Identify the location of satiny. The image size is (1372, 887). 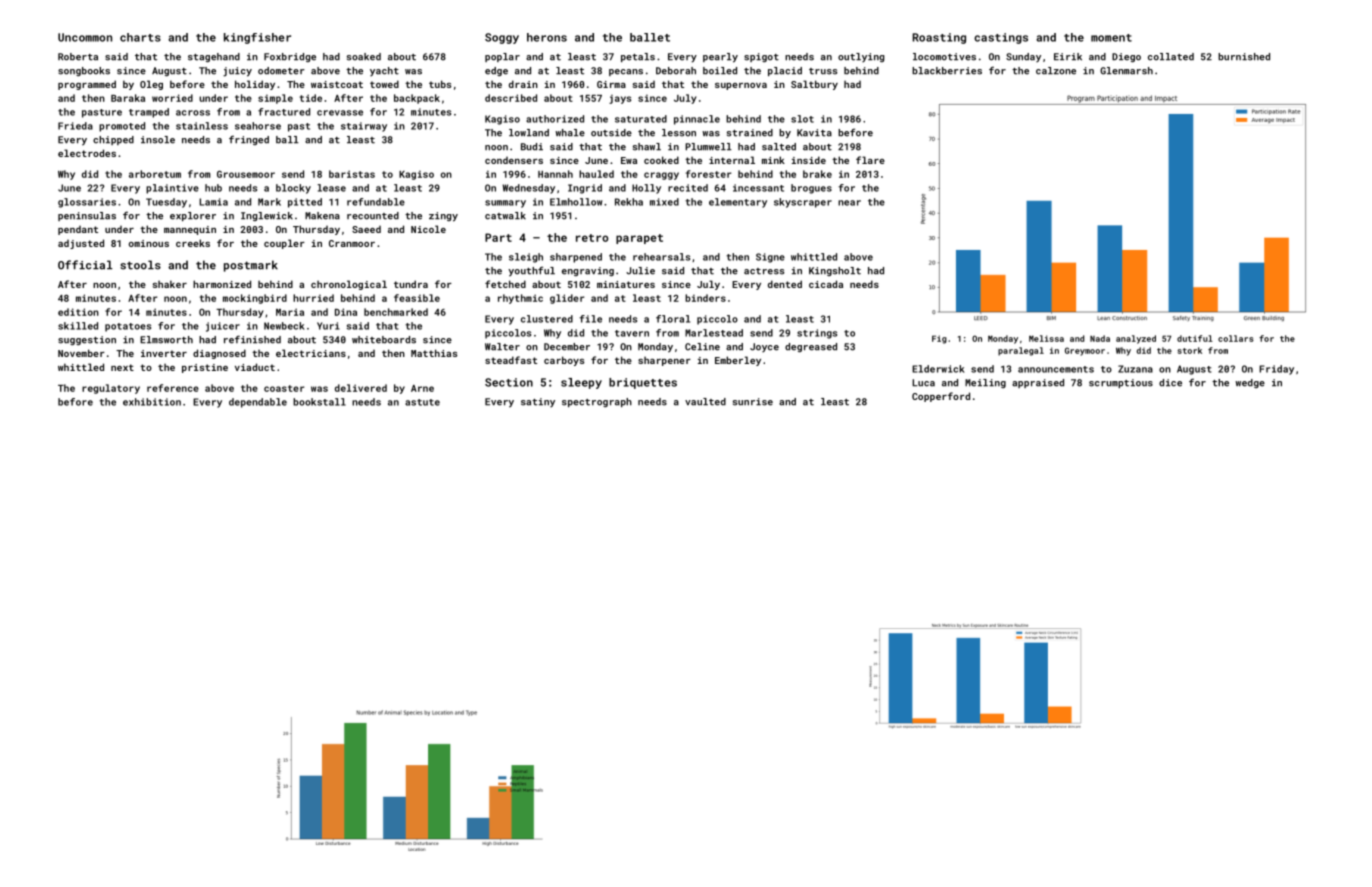
(538, 402).
